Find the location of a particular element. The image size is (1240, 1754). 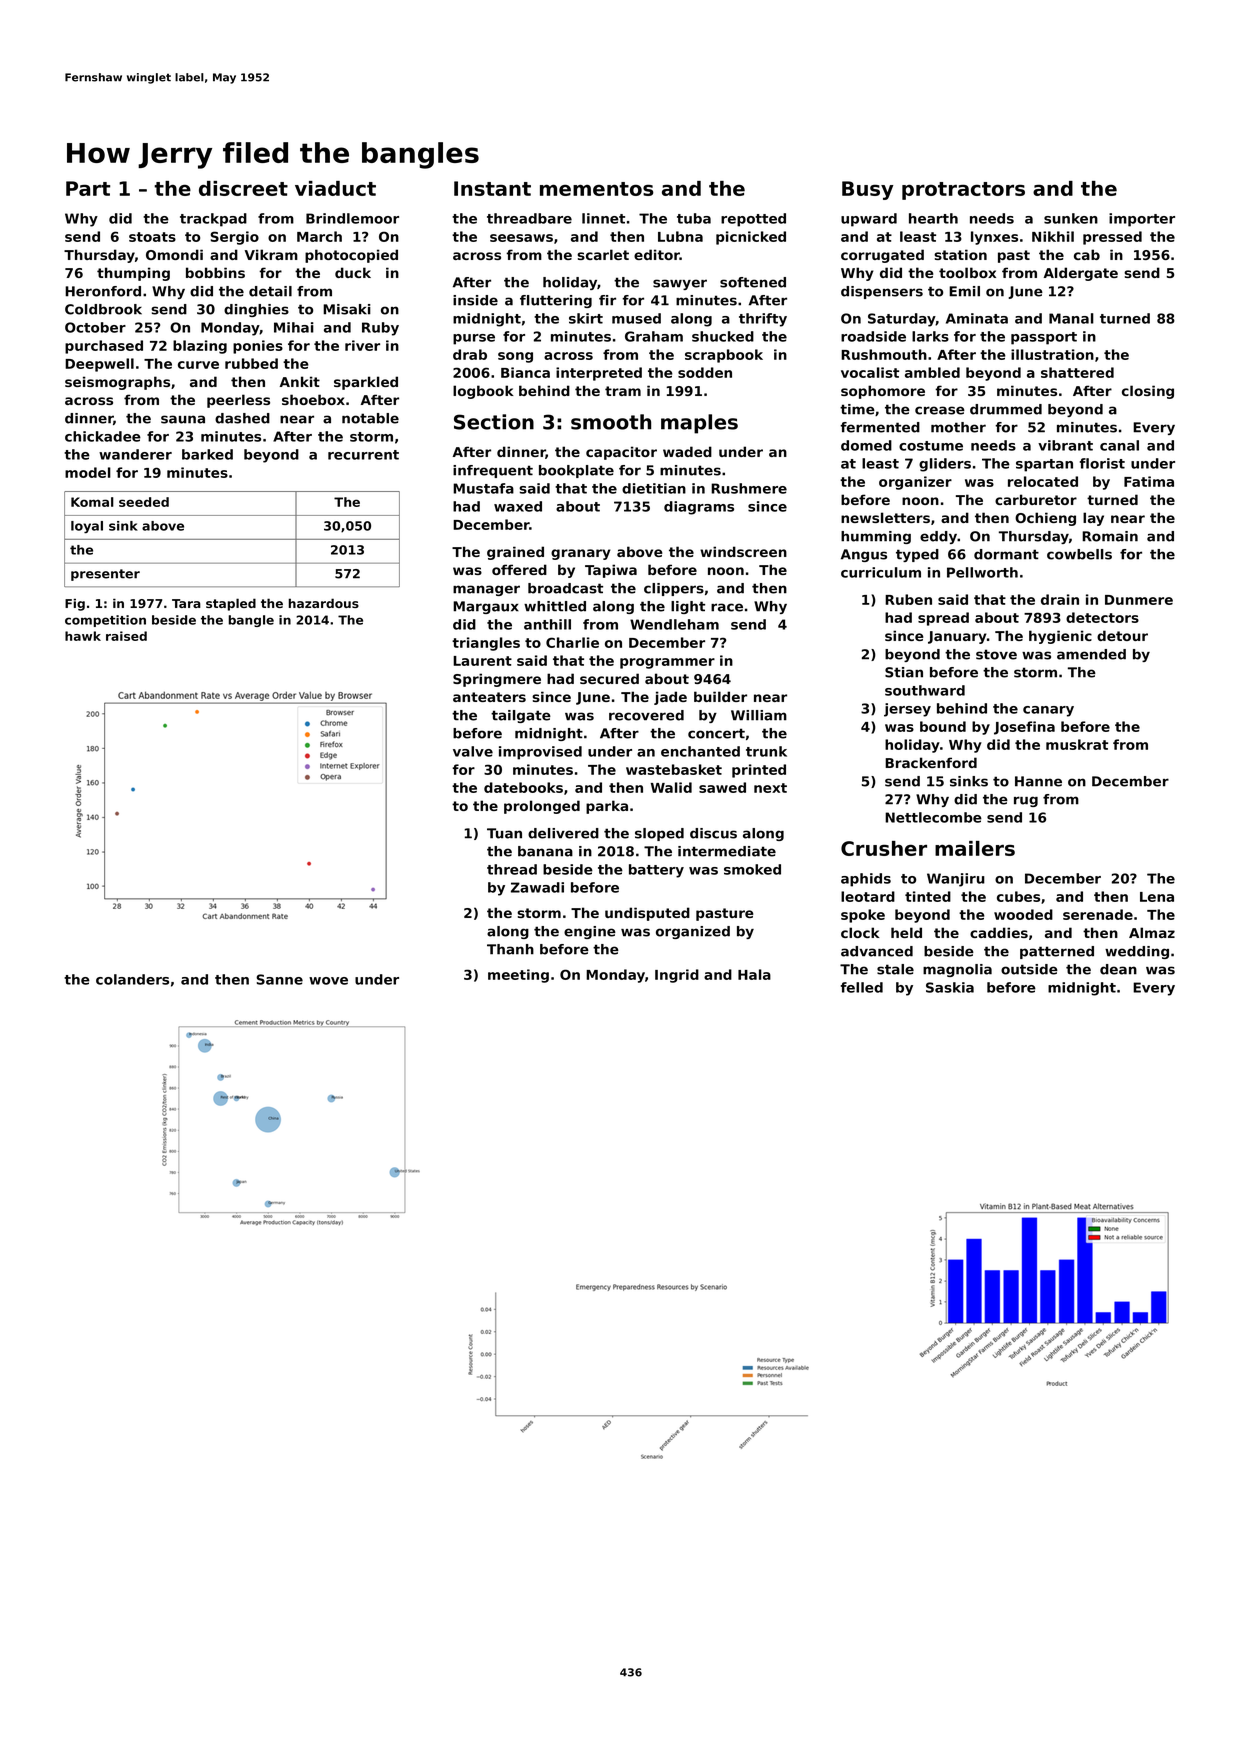

mailers is located at coordinates (975, 848).
